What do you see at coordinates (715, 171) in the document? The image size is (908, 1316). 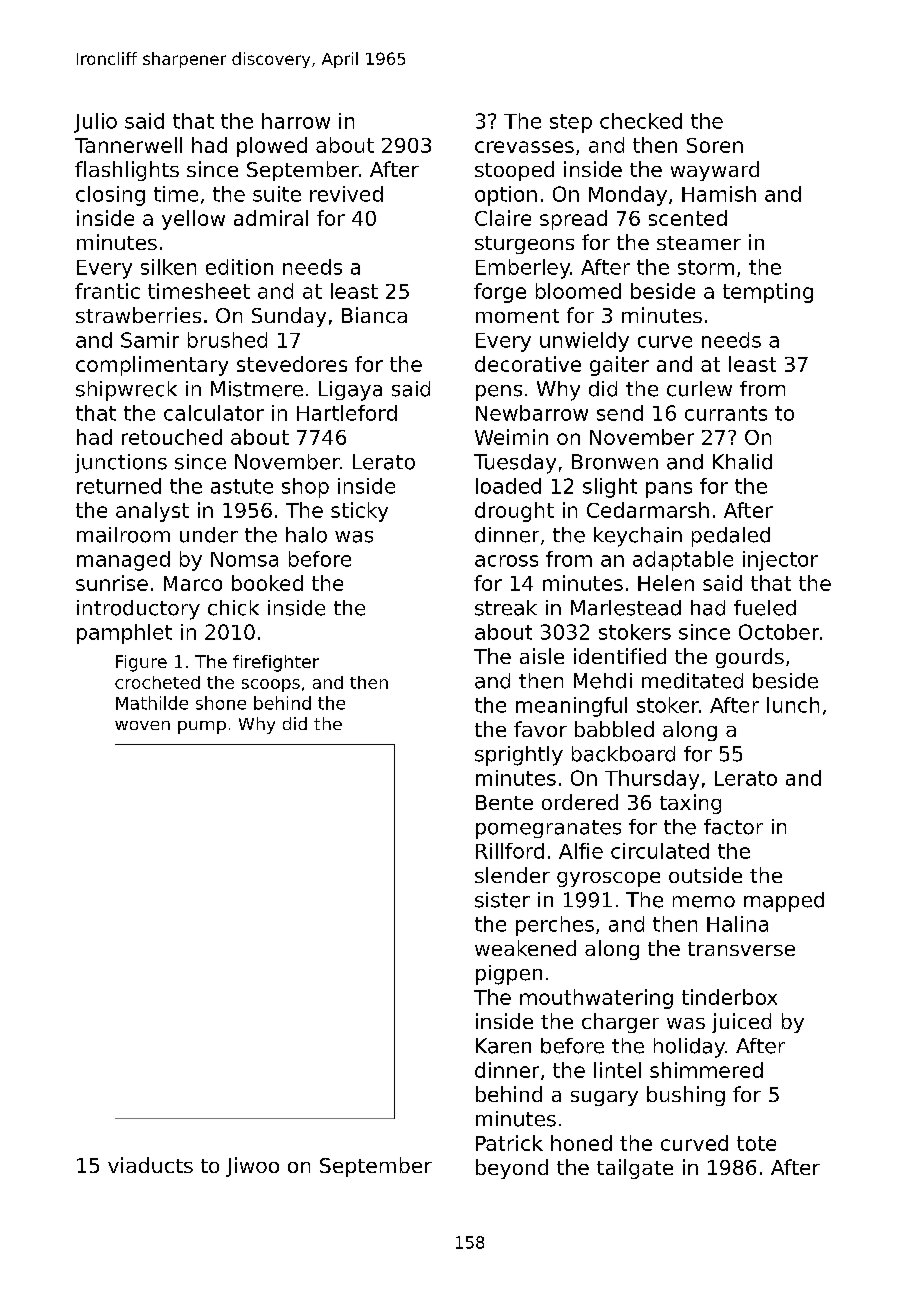 I see `wayward` at bounding box center [715, 171].
